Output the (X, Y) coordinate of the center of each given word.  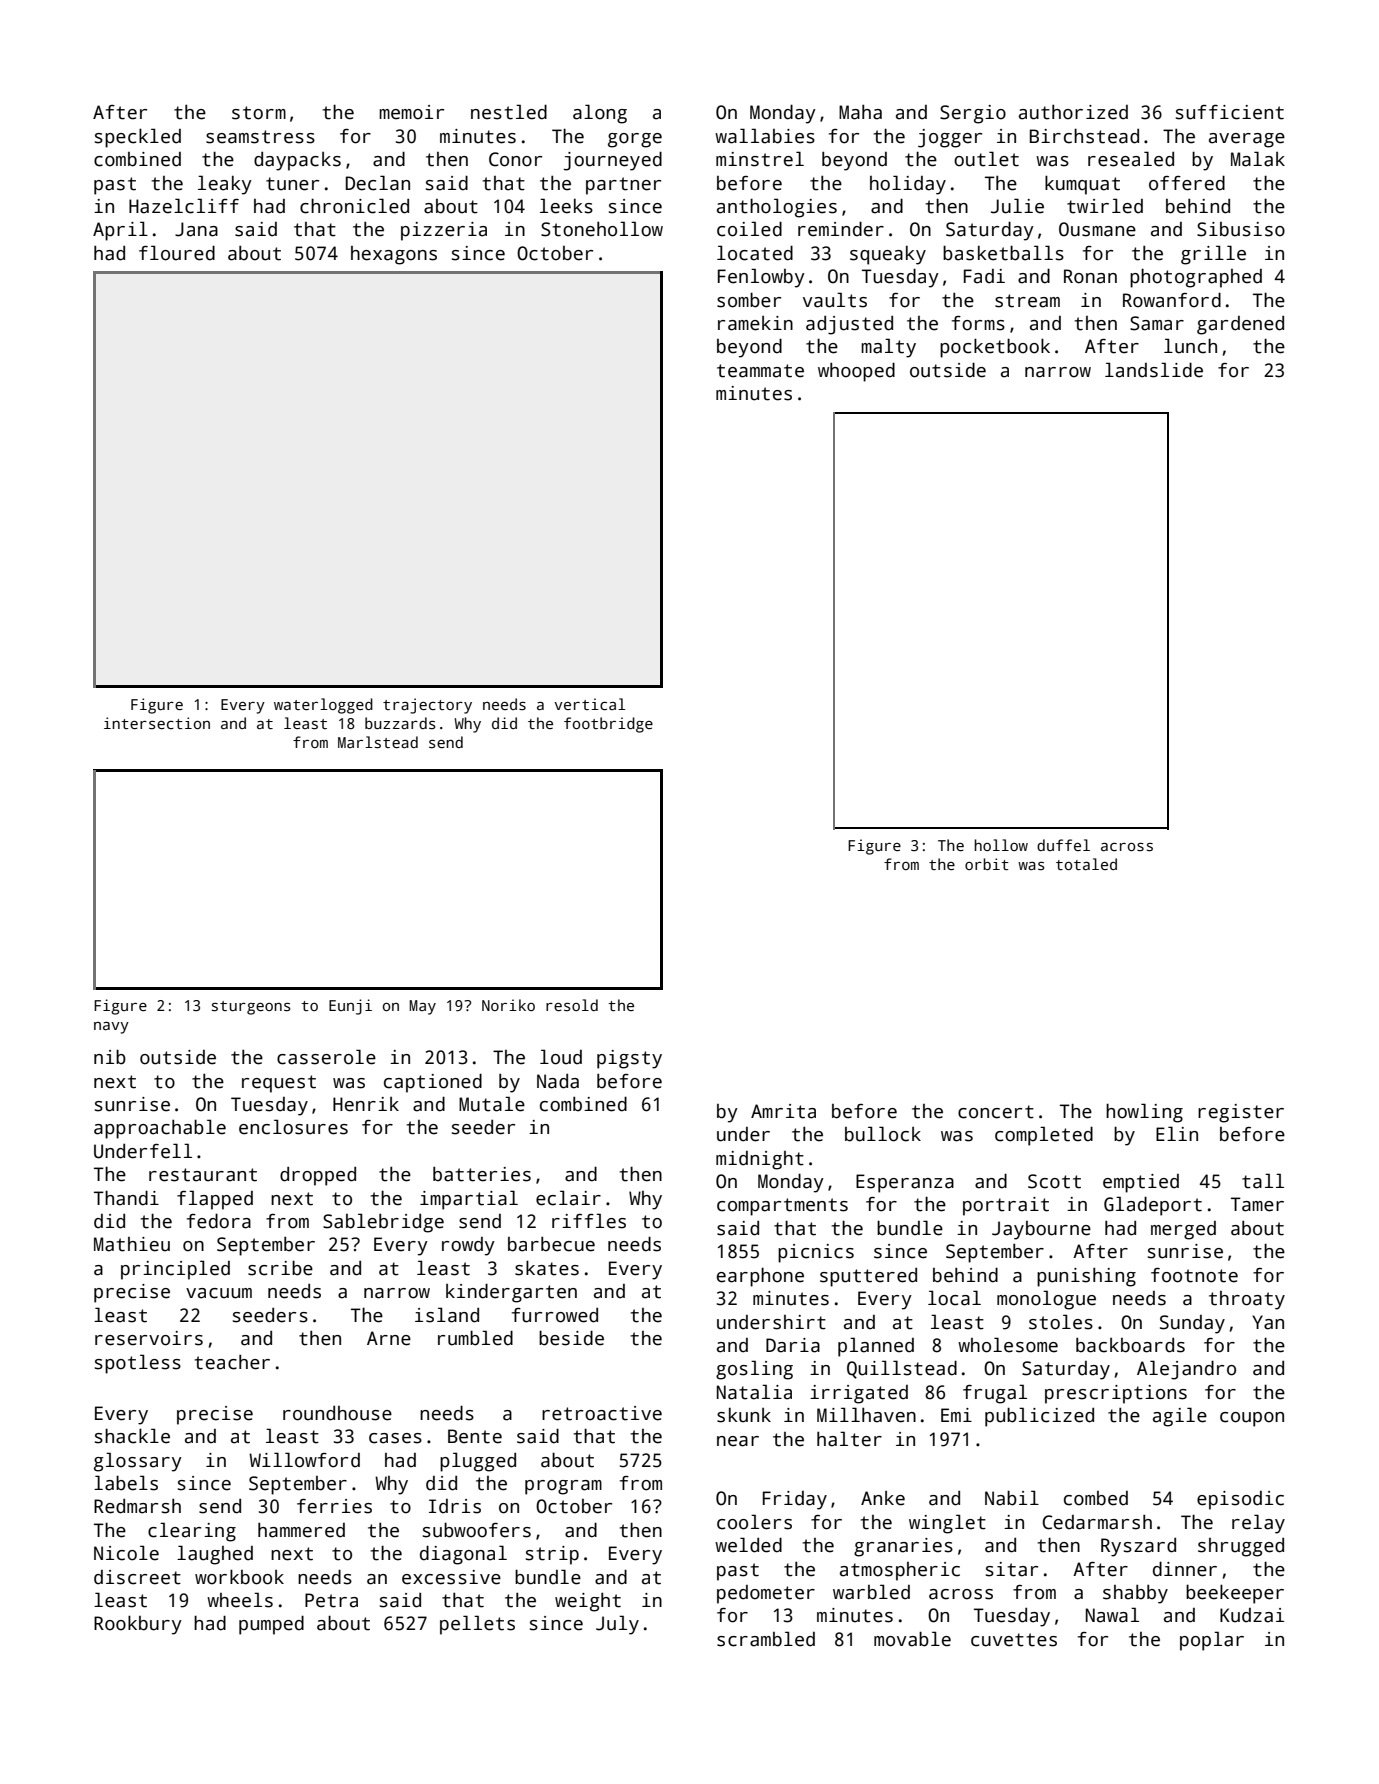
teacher (232, 1362)
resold (572, 1005)
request (279, 1084)
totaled (1086, 864)
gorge (635, 140)
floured (177, 253)
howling (1144, 1113)
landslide (1154, 370)
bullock (883, 1134)
